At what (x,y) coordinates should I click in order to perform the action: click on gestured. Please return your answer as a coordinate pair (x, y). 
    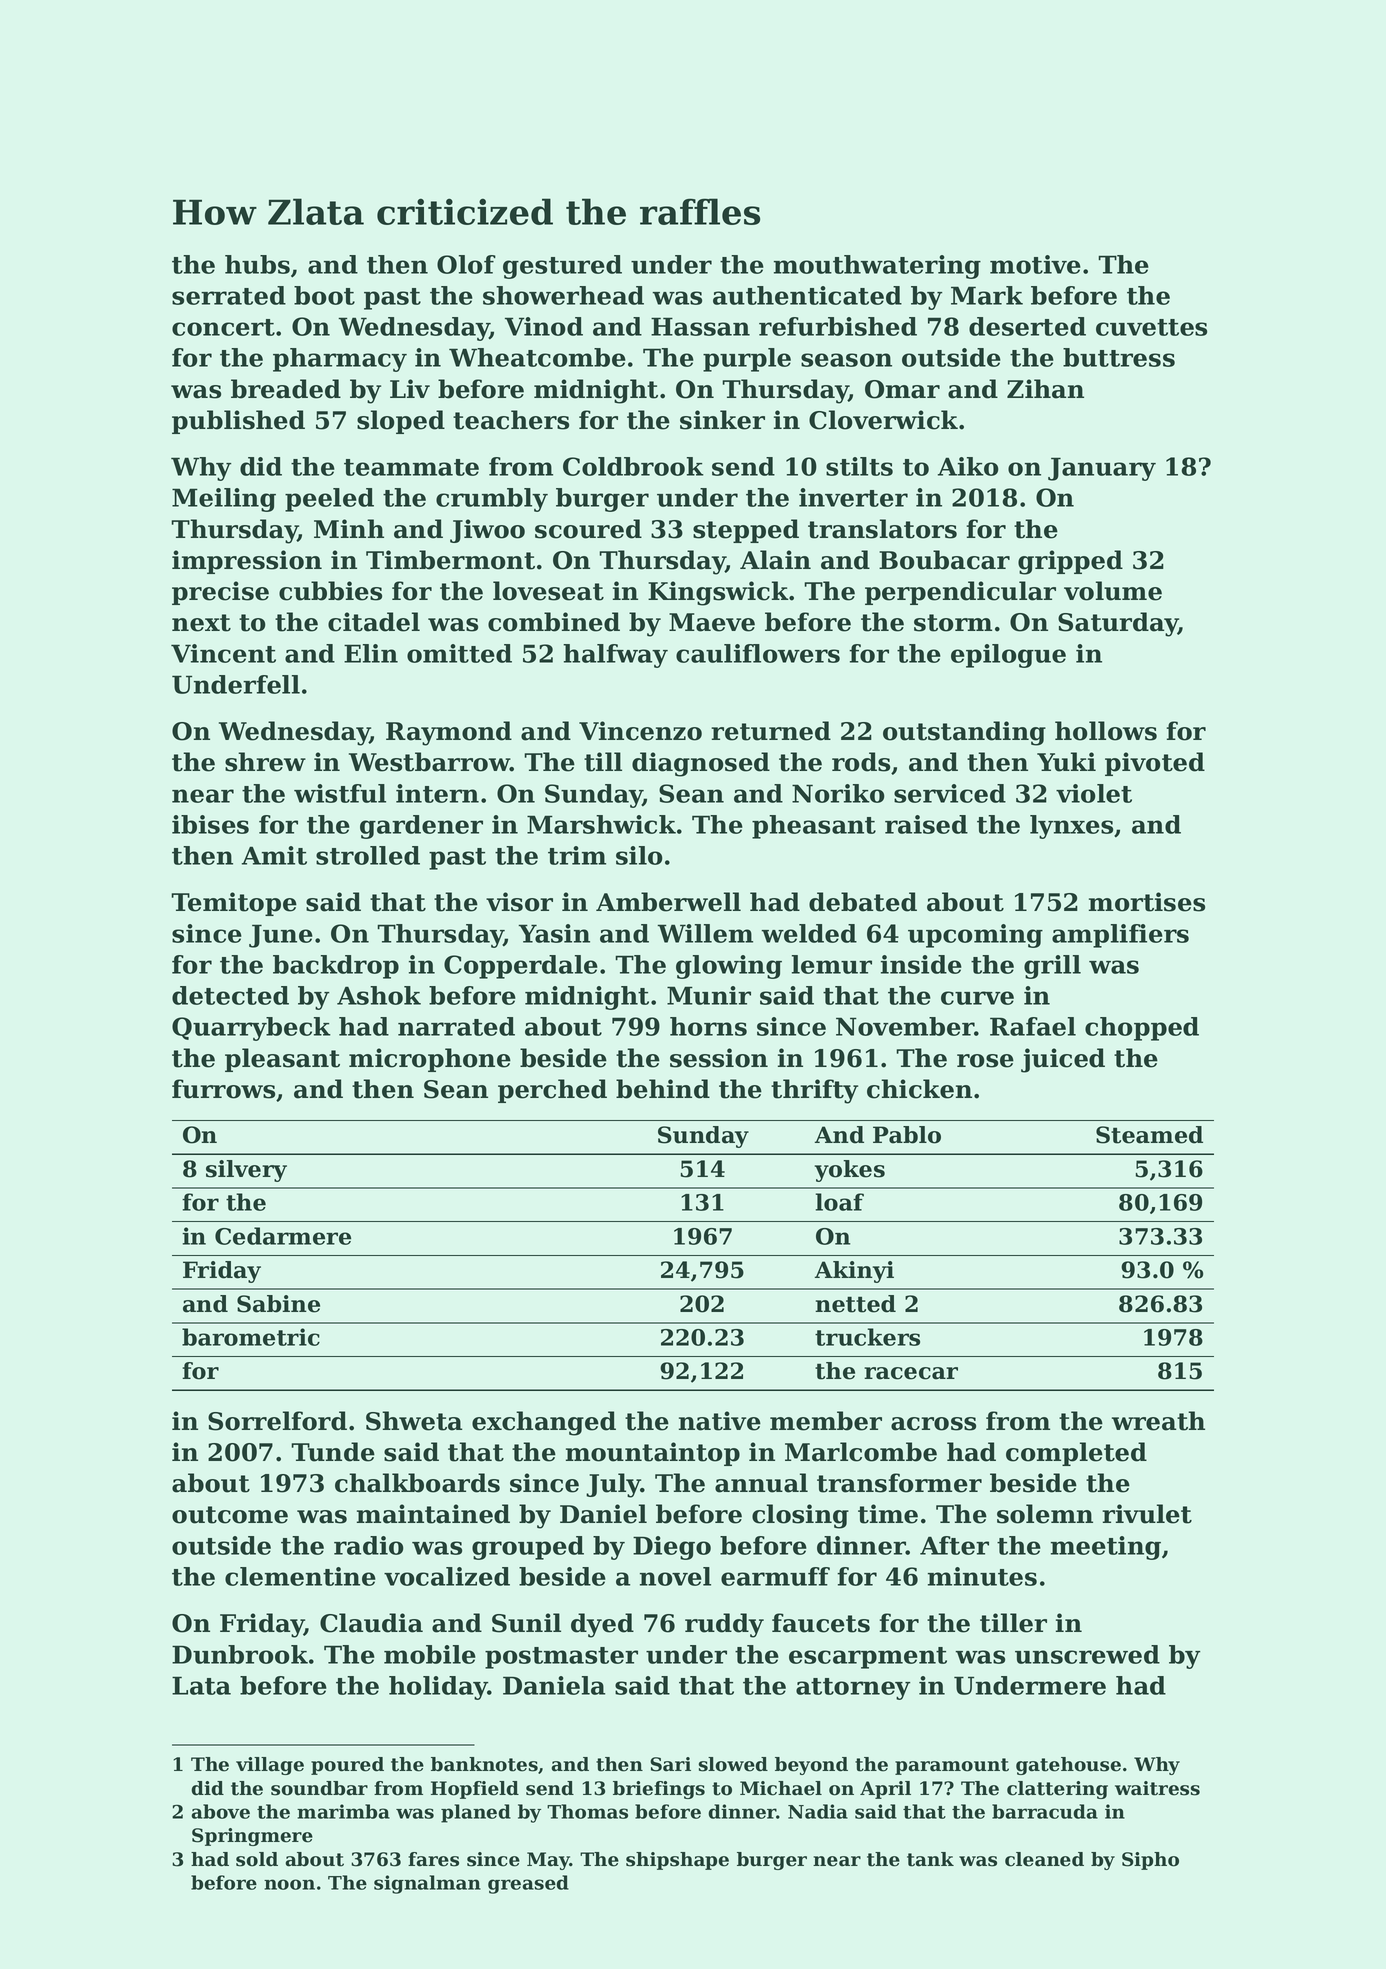
    Looking at the image, I should click on (562, 267).
